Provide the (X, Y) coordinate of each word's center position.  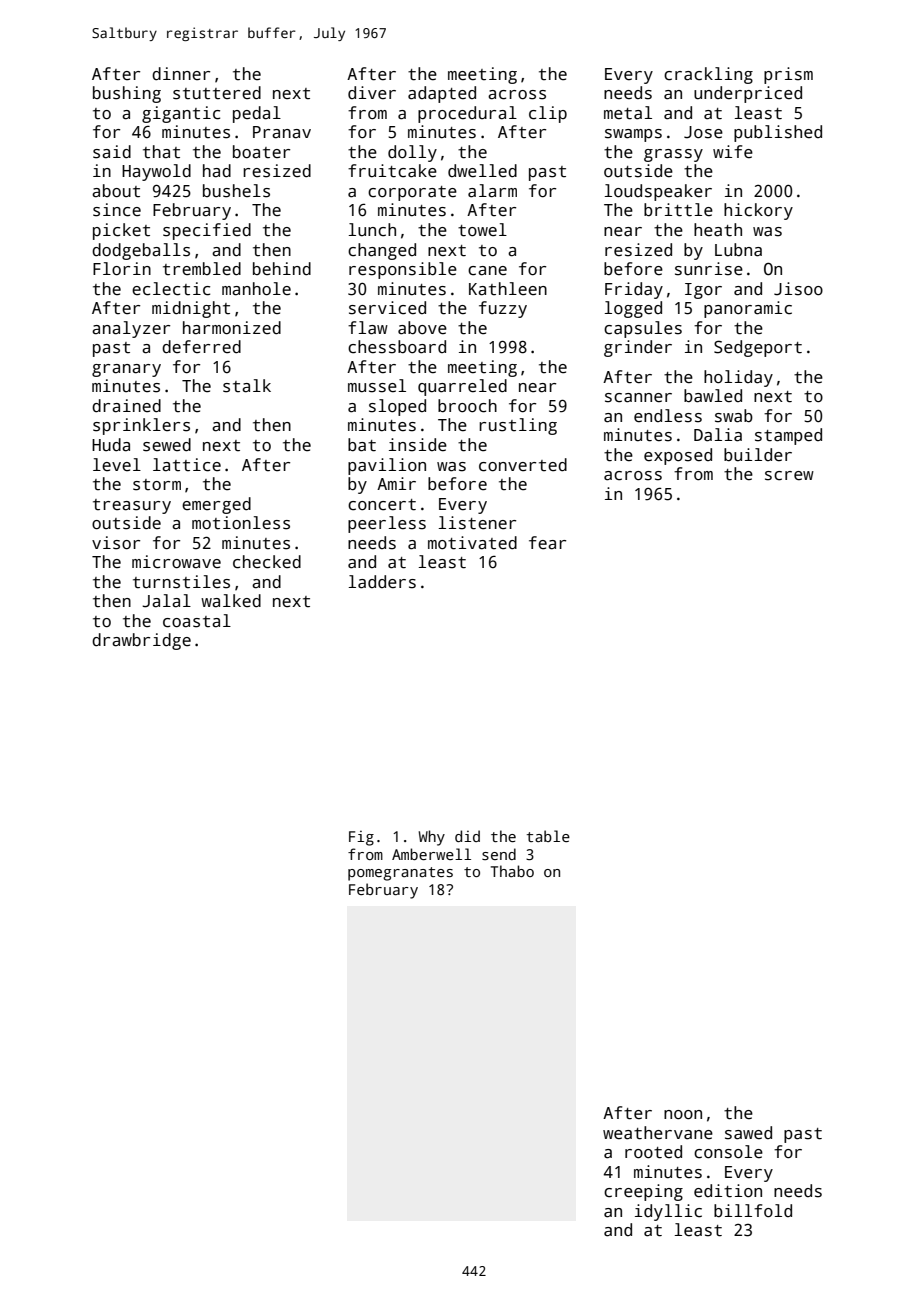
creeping (643, 1192)
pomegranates (400, 874)
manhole (256, 289)
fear (547, 543)
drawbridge (141, 641)
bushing (127, 94)
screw (789, 476)
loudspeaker (658, 192)
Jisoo (798, 289)
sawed (748, 1133)
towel (482, 230)
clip (548, 114)
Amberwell (431, 854)
